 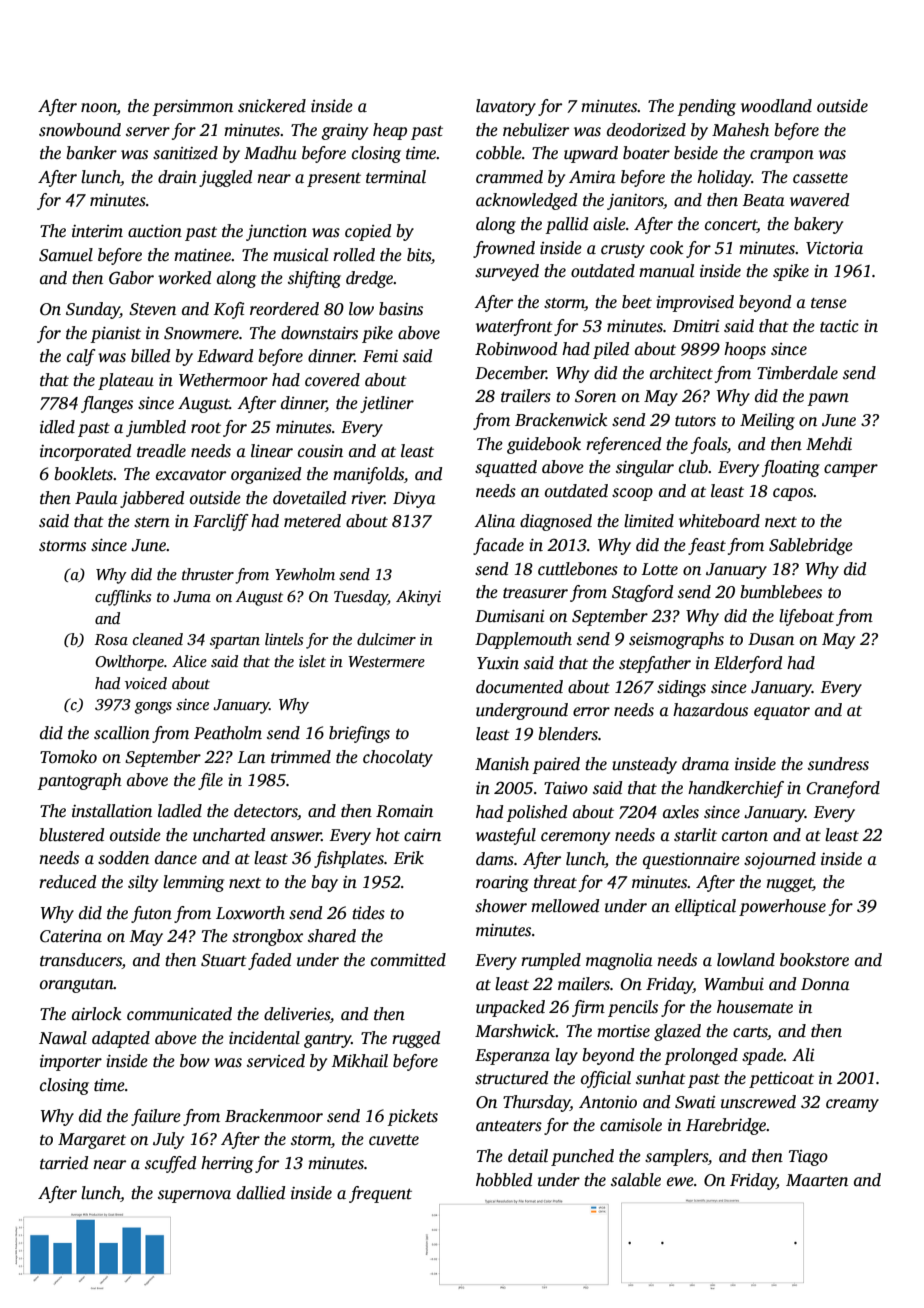 I want to click on shifting, so click(x=314, y=279).
